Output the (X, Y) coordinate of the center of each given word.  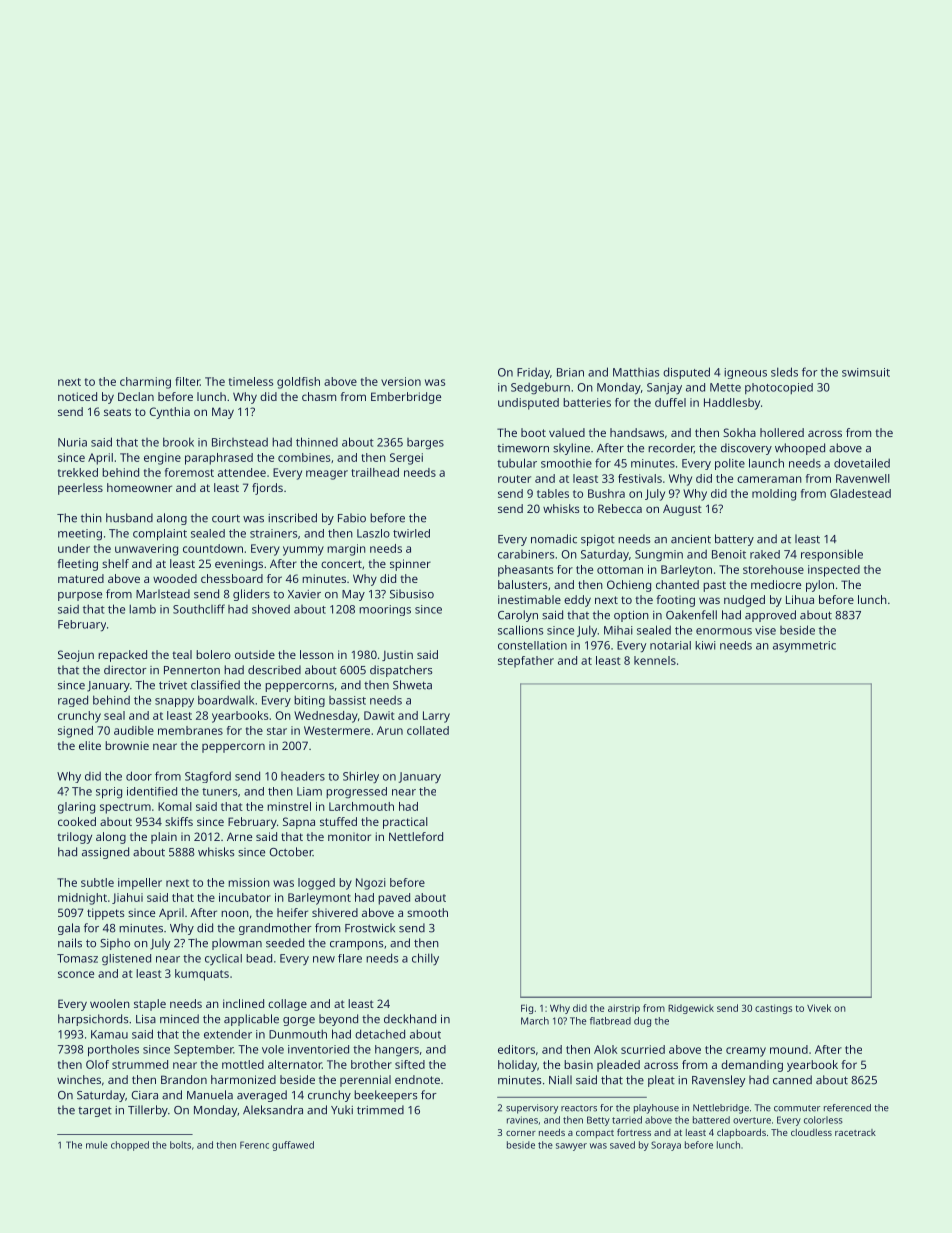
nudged (744, 601)
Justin (397, 655)
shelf (115, 563)
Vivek (819, 1008)
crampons (357, 945)
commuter (797, 1108)
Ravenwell (863, 478)
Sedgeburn (540, 388)
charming (145, 383)
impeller (140, 884)
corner (521, 1133)
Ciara (145, 1095)
